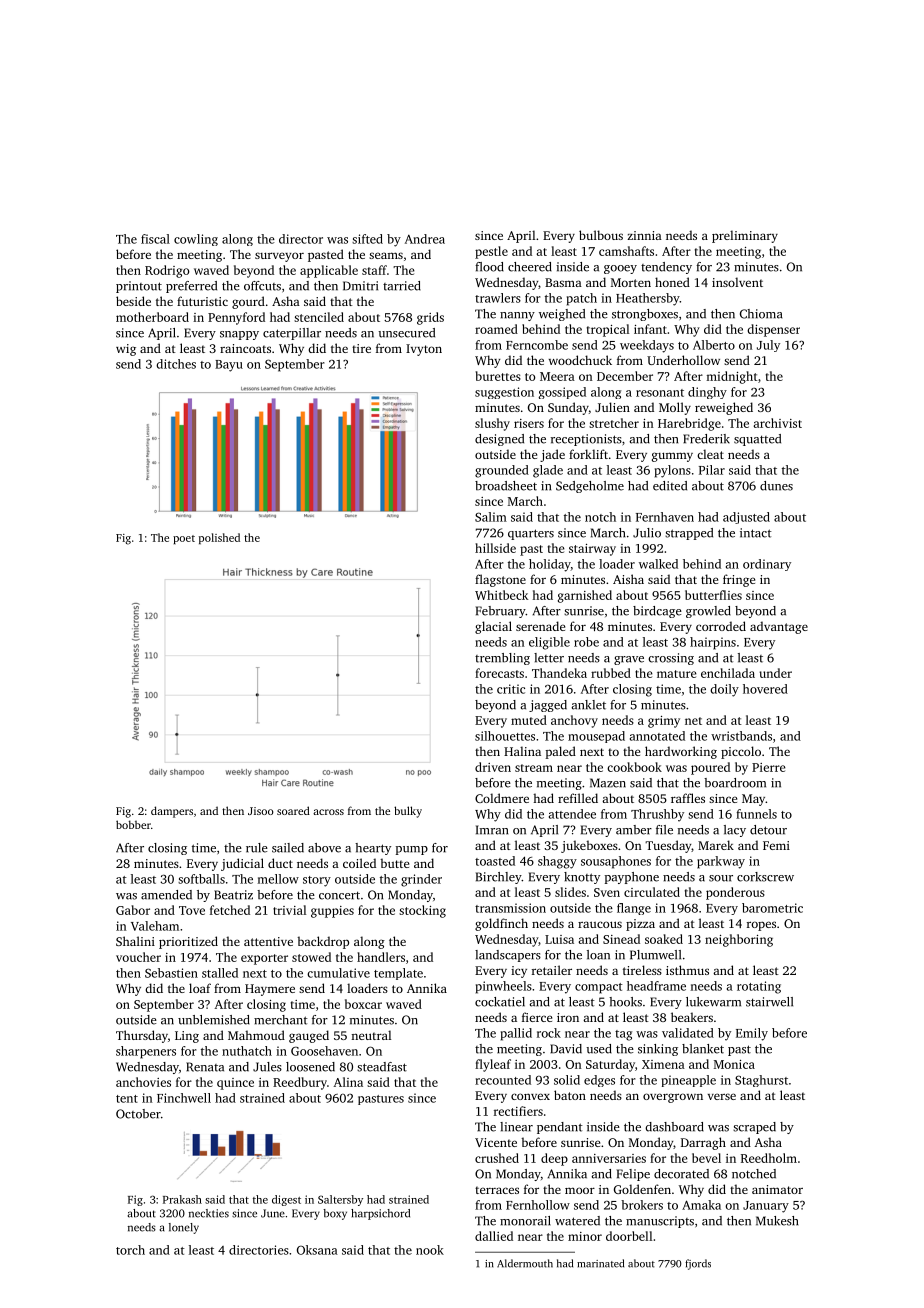 This image has width=924, height=1308. Describe the element at coordinates (184, 1098) in the image. I see `Finchwell` at that location.
